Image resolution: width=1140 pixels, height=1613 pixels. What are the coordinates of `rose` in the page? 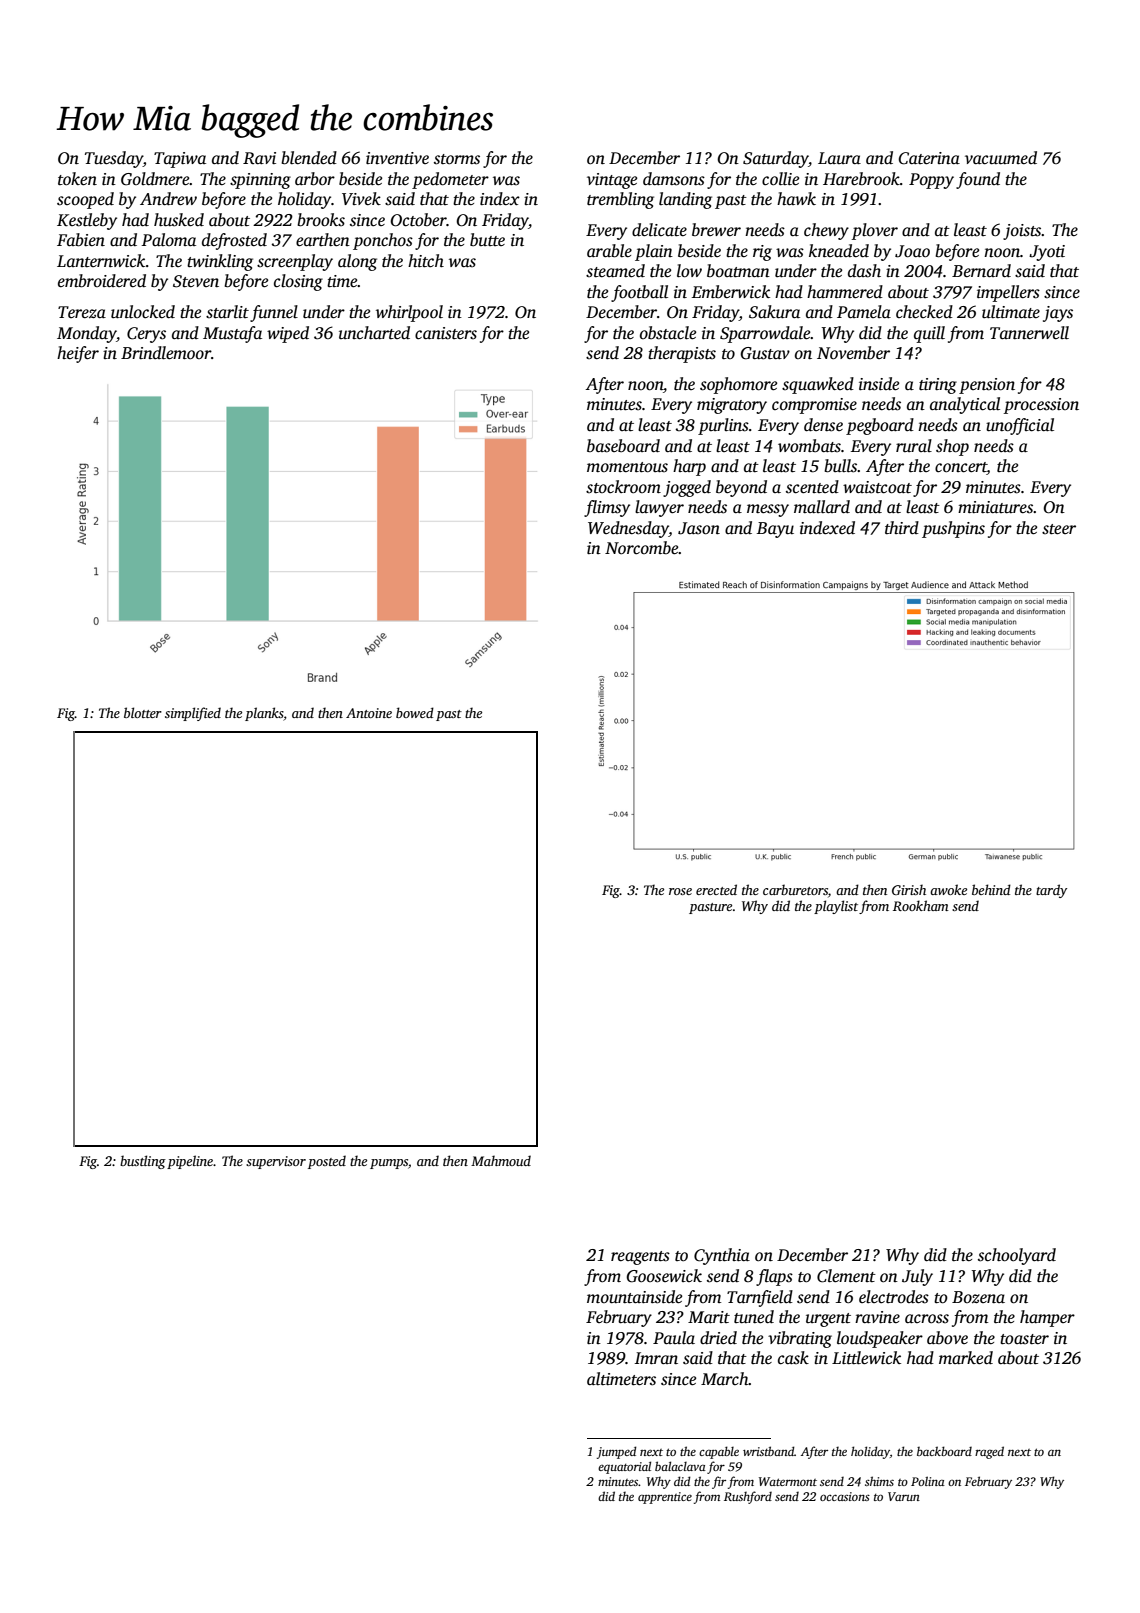 It's located at (680, 891).
